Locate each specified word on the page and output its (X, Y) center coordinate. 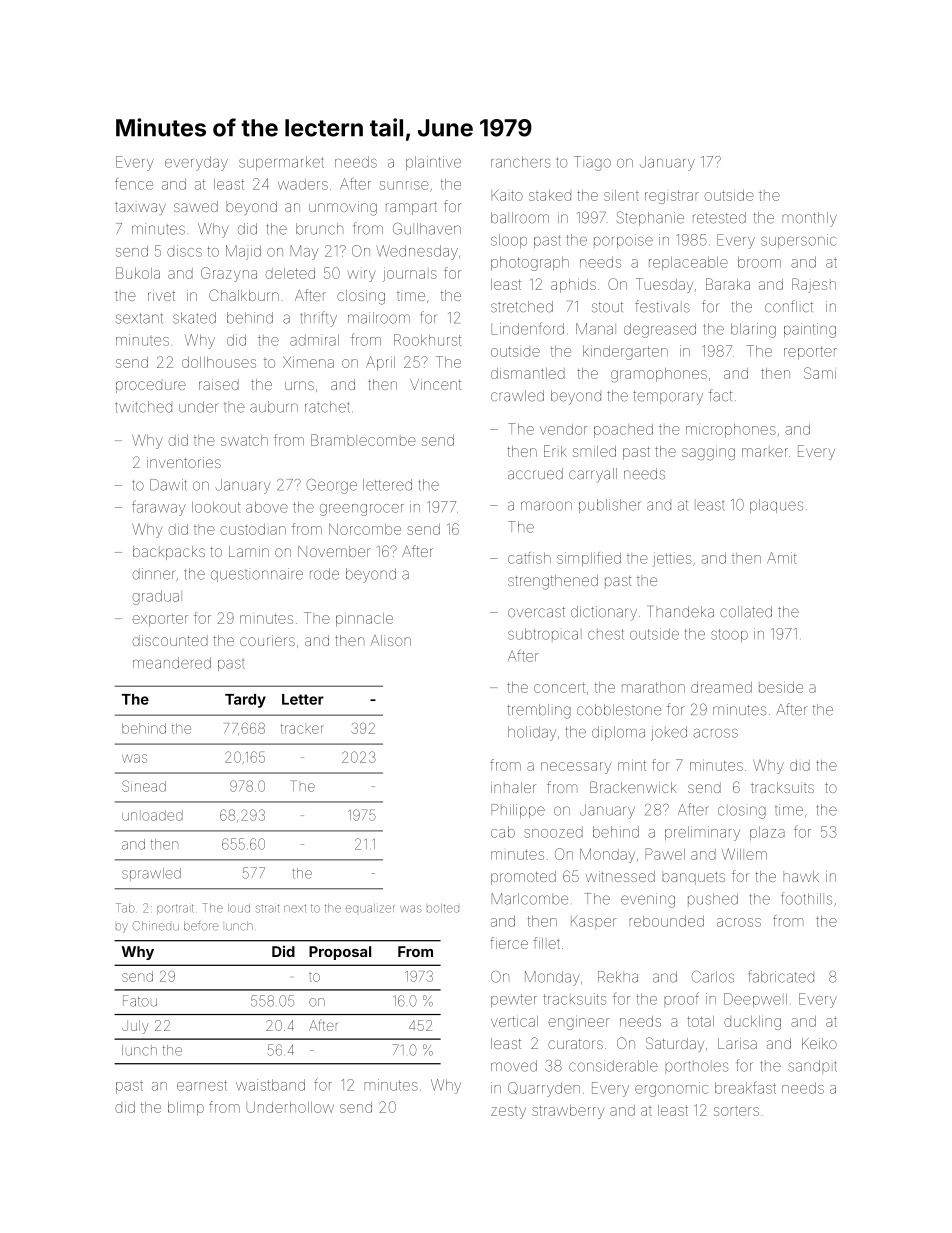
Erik (555, 451)
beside (781, 687)
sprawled (151, 874)
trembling (539, 711)
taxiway (140, 208)
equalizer (370, 908)
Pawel (665, 854)
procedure (151, 387)
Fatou (140, 1001)
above (267, 507)
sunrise (404, 185)
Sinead (144, 786)
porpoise (623, 241)
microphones (731, 430)
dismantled (528, 373)
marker (765, 452)
